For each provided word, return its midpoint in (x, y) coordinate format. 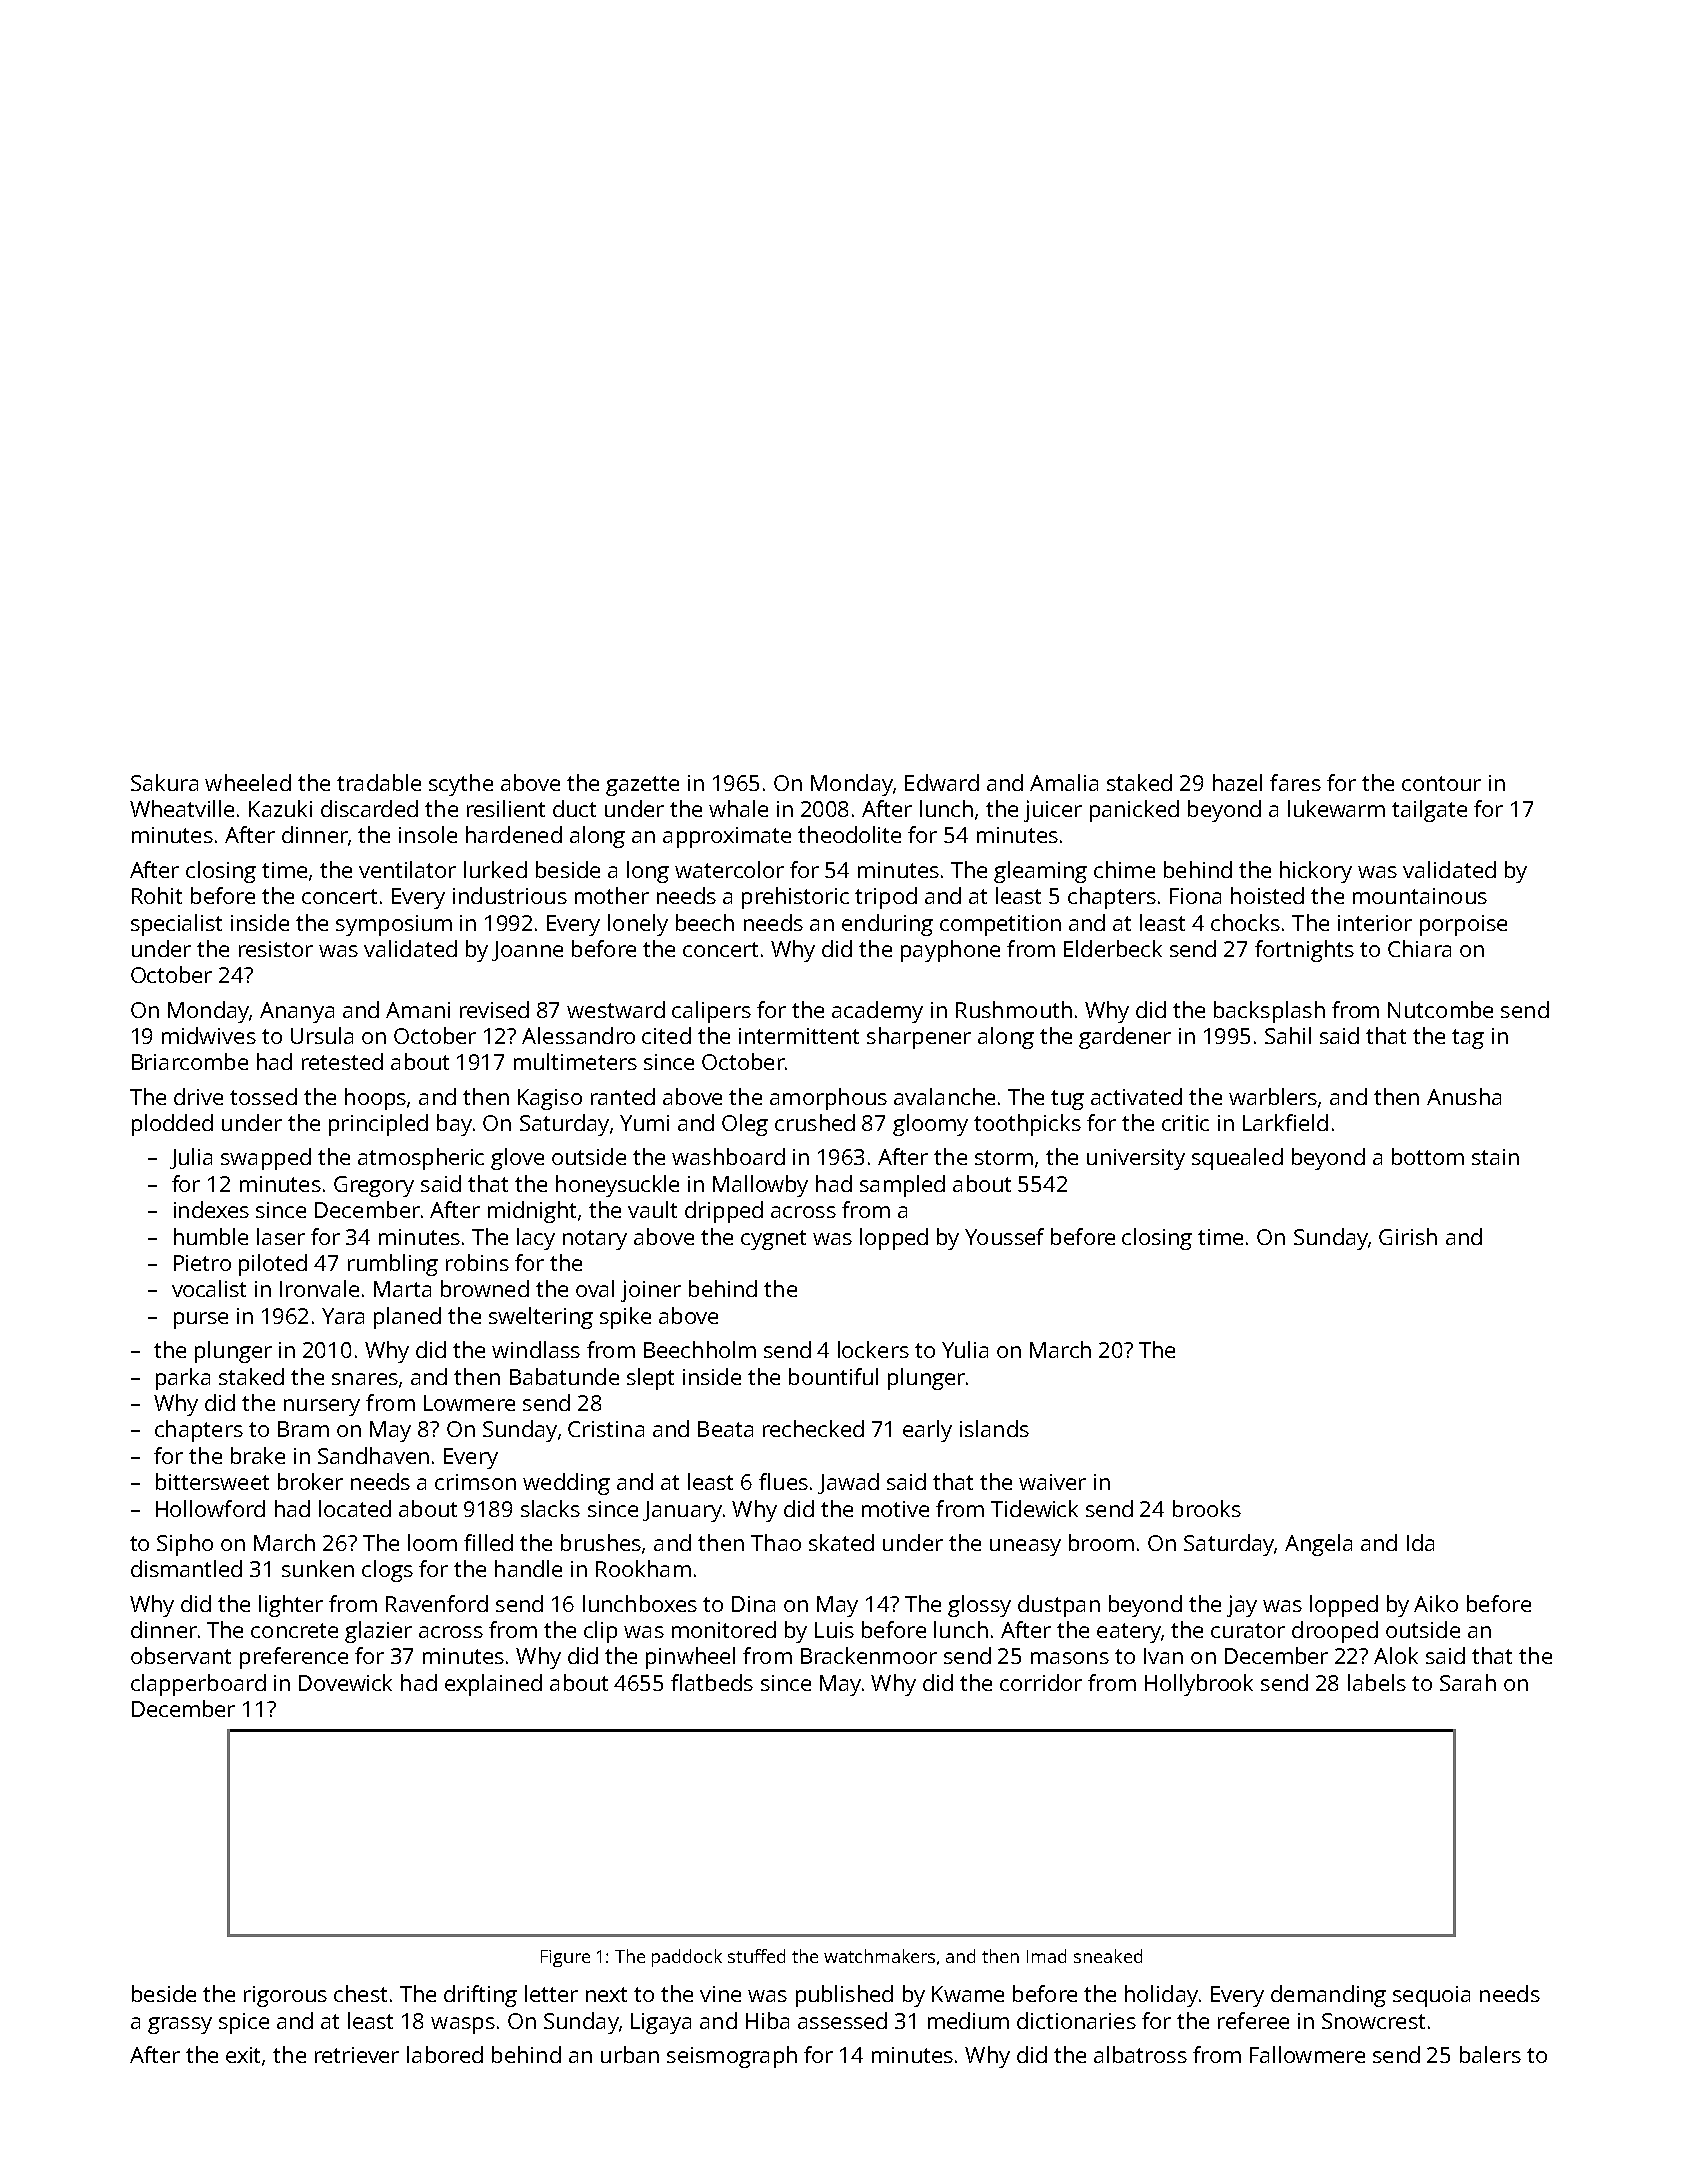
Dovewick (345, 1682)
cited (666, 1035)
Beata (725, 1429)
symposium (394, 925)
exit (243, 2055)
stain (1495, 1157)
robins (477, 1262)
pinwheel (690, 1658)
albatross (1140, 2054)
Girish (1408, 1236)
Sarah (1468, 1682)
